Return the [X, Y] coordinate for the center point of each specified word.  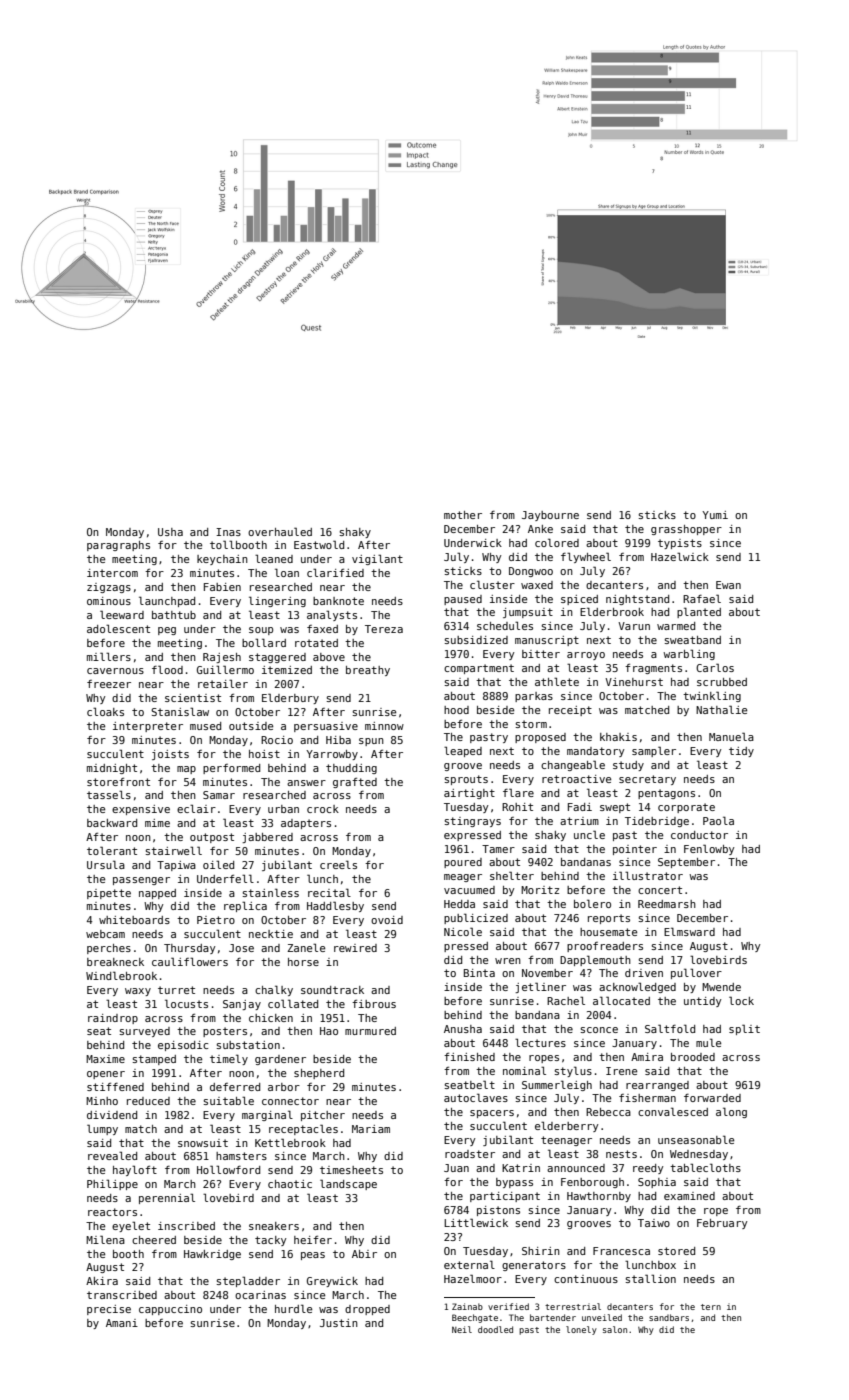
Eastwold [319, 544]
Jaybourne [550, 516]
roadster [470, 1154]
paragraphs [118, 546]
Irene [621, 1071]
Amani [122, 1323]
